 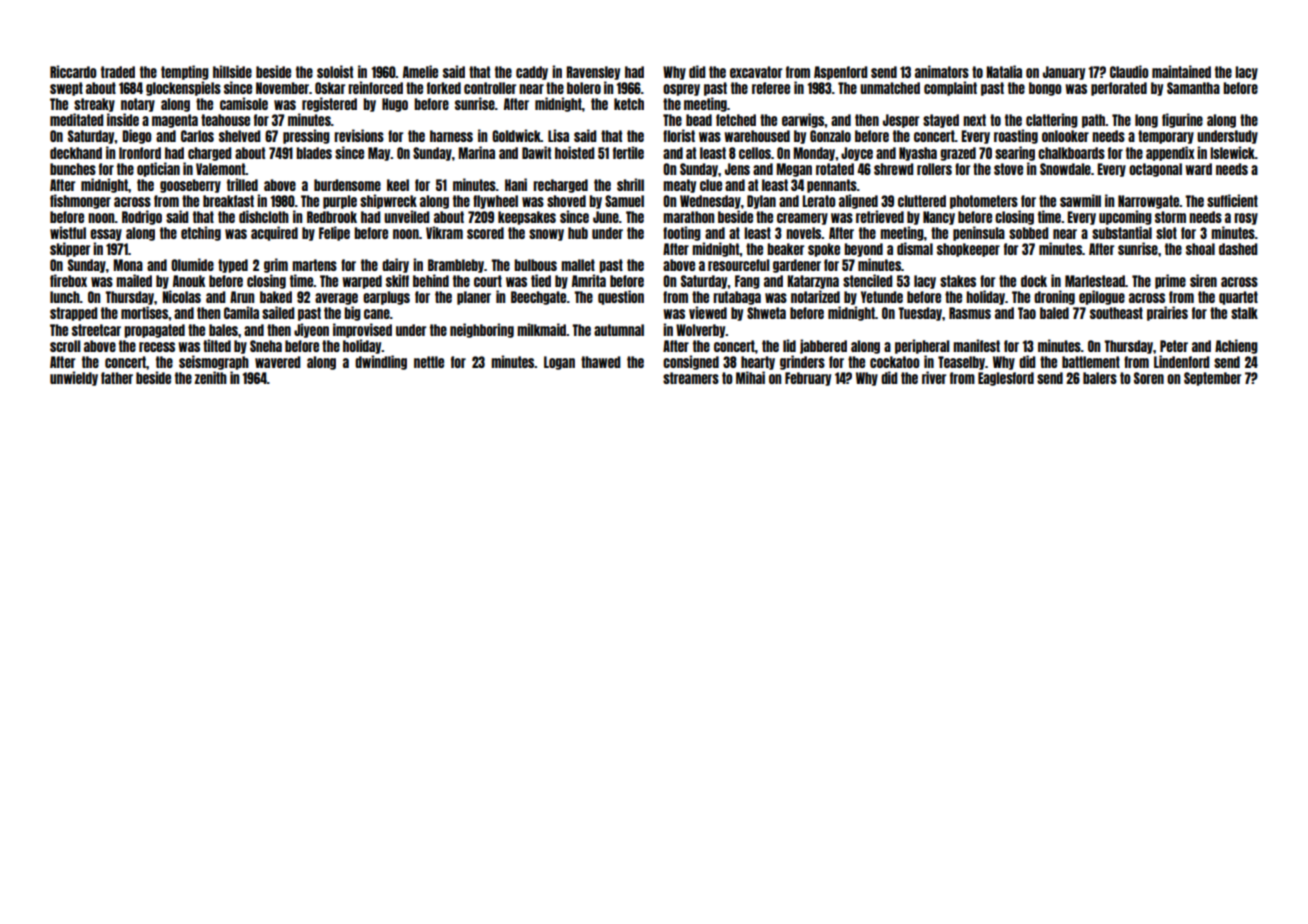 I want to click on dashed, so click(x=1238, y=249).
